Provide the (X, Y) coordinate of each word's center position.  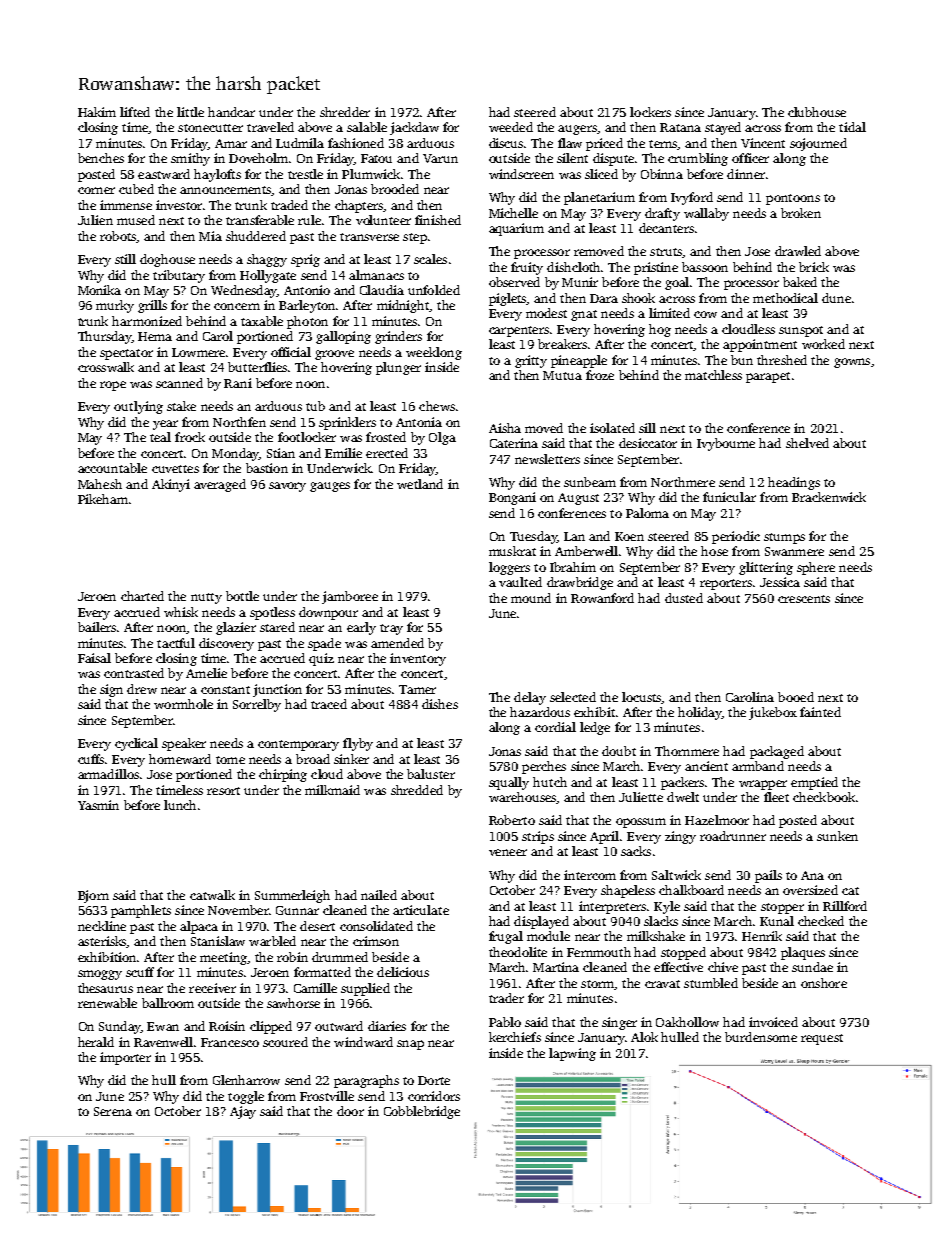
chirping (283, 775)
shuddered (256, 236)
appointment (760, 345)
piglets (508, 299)
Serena (113, 1111)
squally (509, 783)
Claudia (382, 290)
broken (801, 213)
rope (113, 386)
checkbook (824, 797)
